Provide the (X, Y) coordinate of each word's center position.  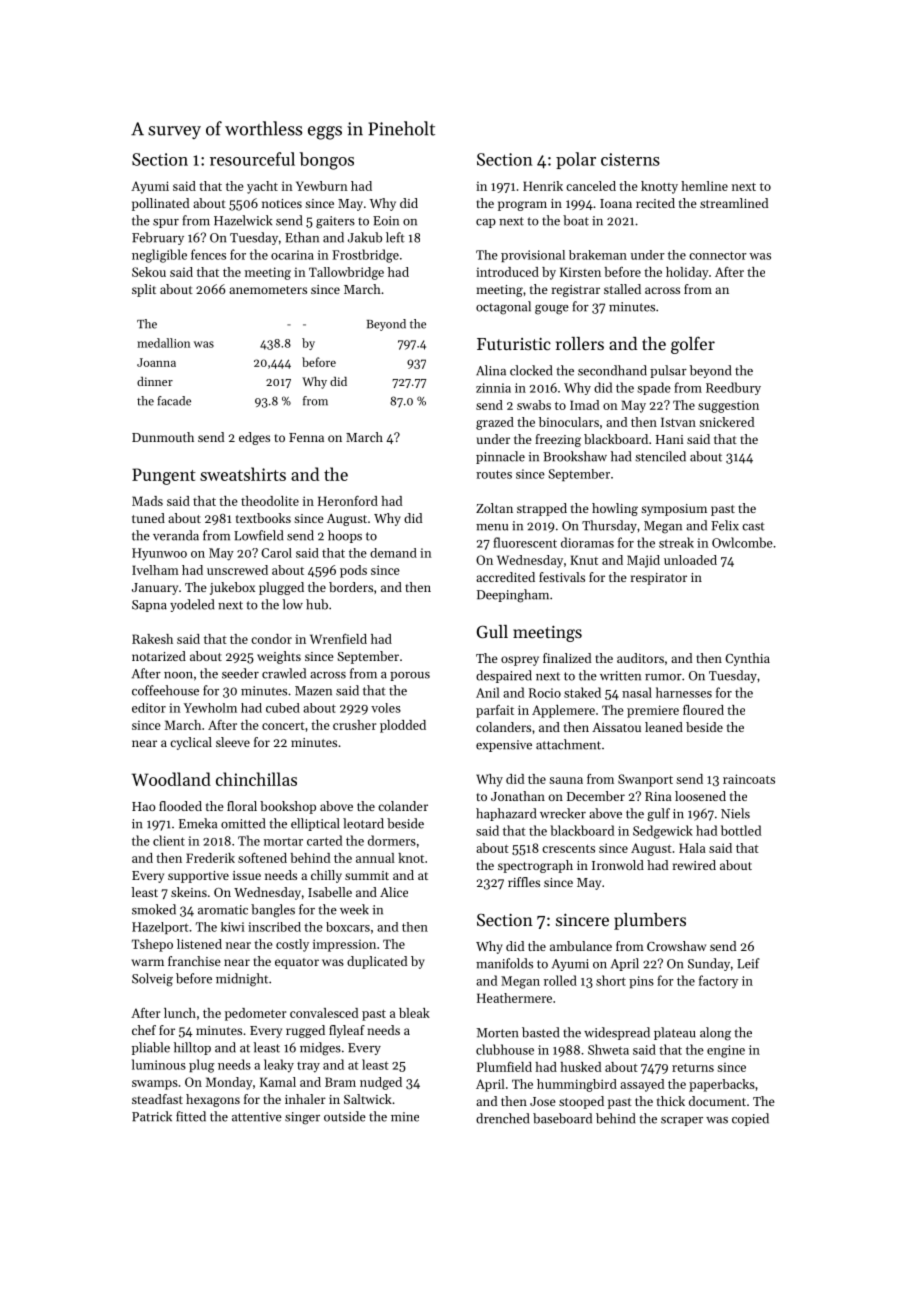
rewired (694, 865)
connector (718, 255)
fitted (191, 1116)
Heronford (348, 501)
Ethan (302, 237)
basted (540, 1032)
